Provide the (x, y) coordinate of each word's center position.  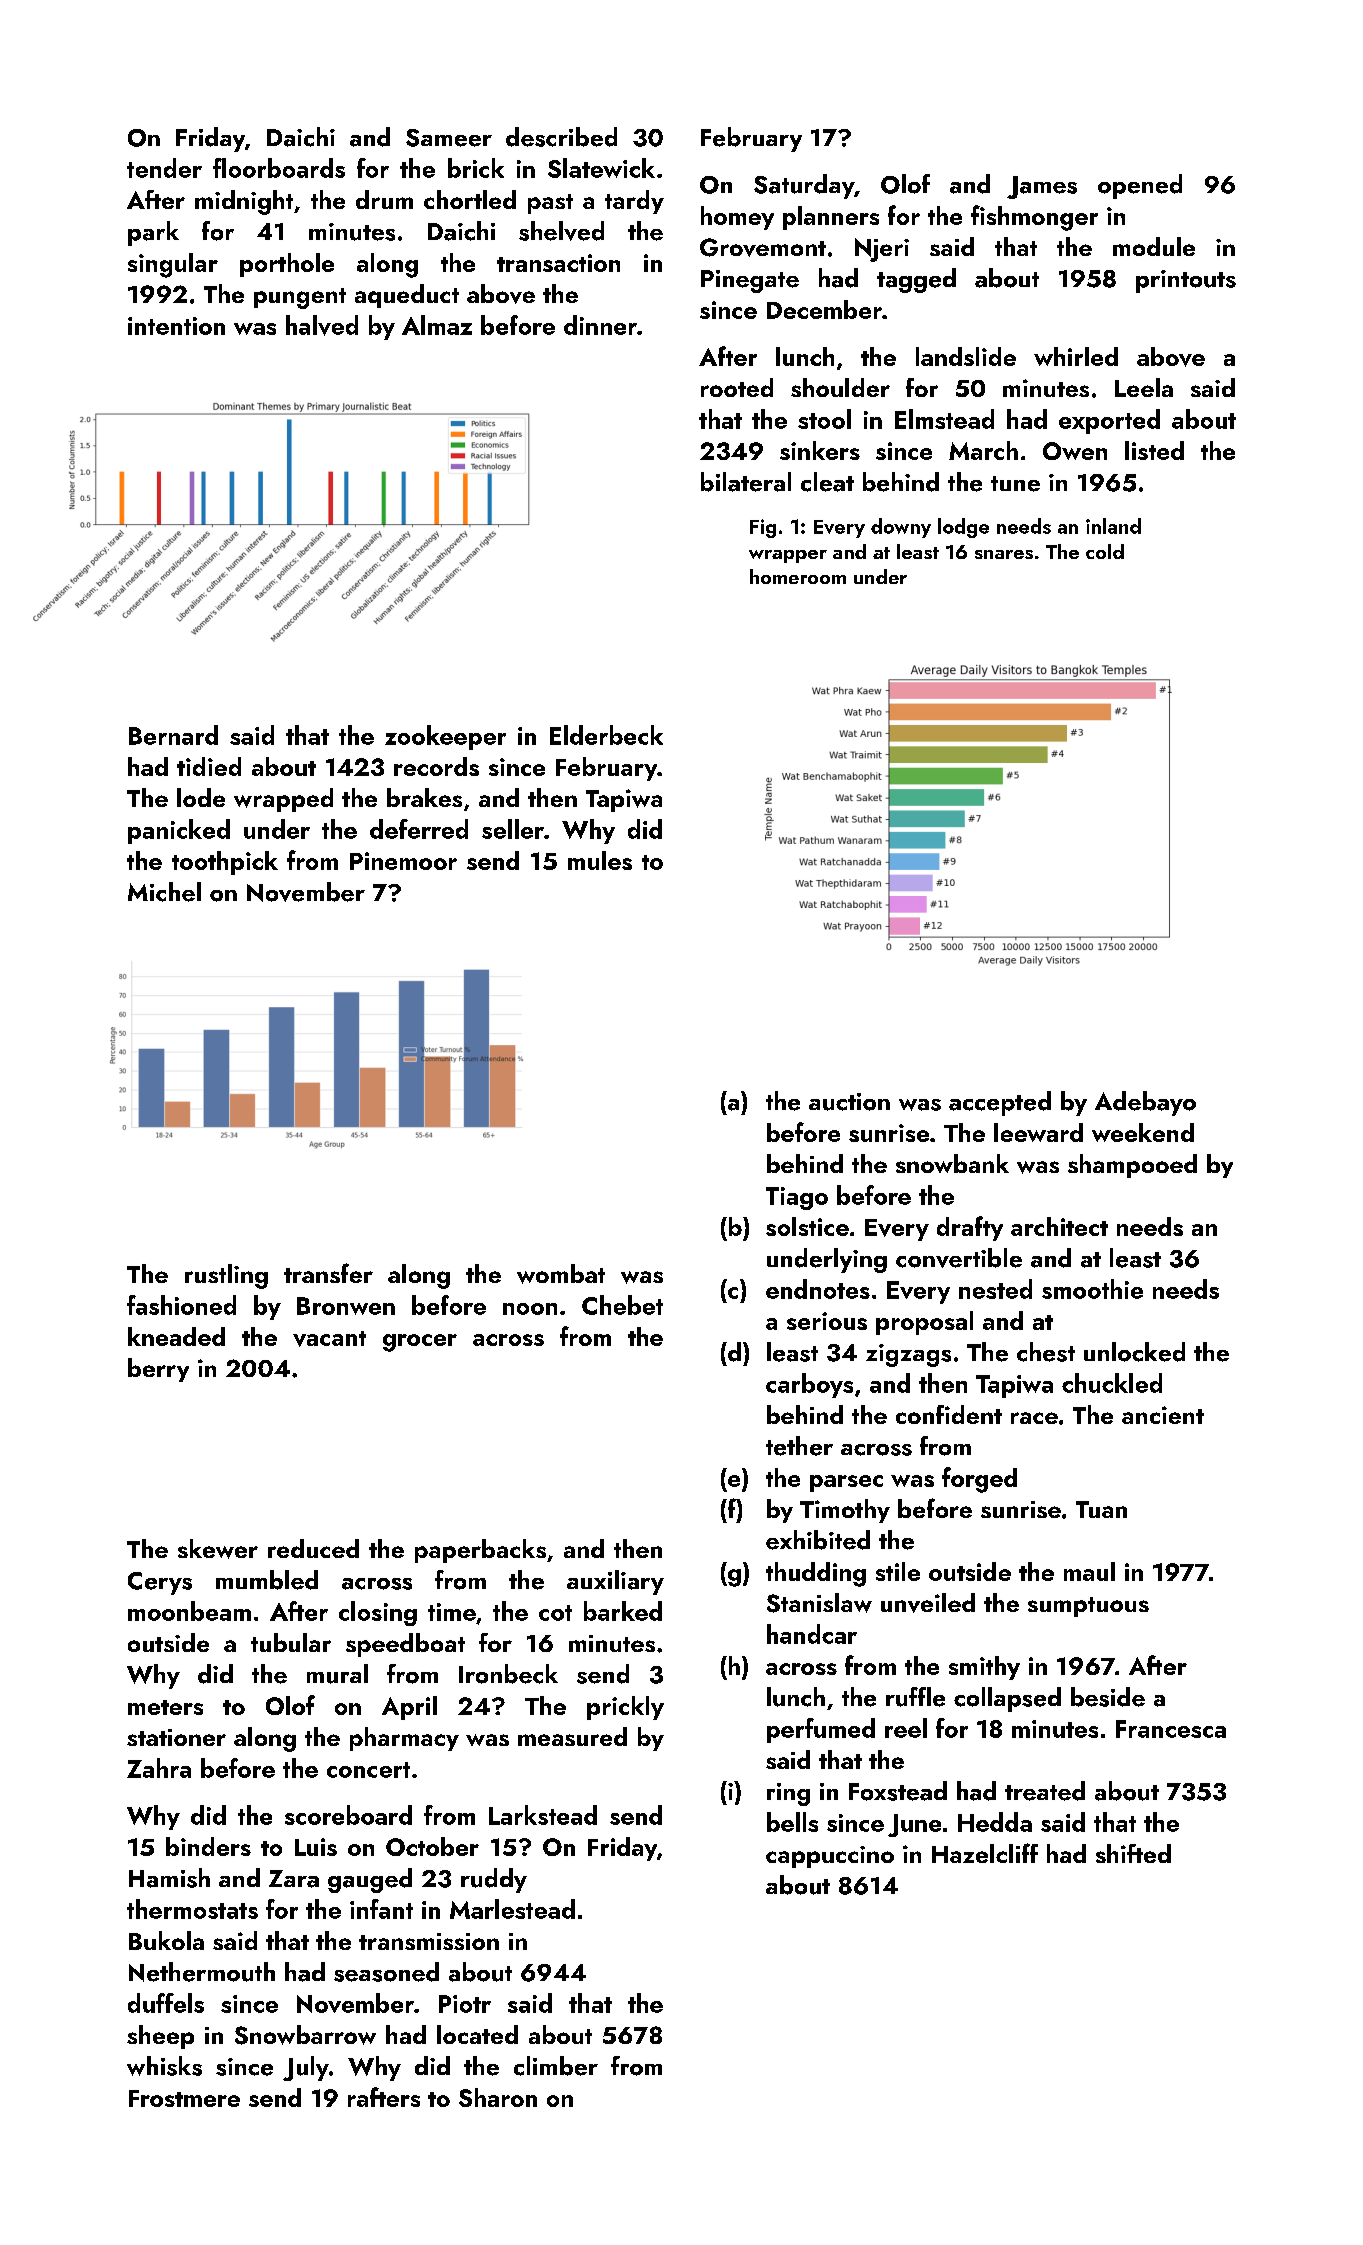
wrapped (283, 800)
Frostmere (184, 2098)
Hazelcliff (985, 1853)
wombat (561, 1274)
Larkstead (543, 1815)
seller (513, 829)
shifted (1133, 1853)
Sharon (498, 2097)
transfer (328, 1273)
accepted (1000, 1103)
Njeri (882, 250)
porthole (287, 265)
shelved (561, 231)
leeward (1038, 1132)
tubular (291, 1642)
